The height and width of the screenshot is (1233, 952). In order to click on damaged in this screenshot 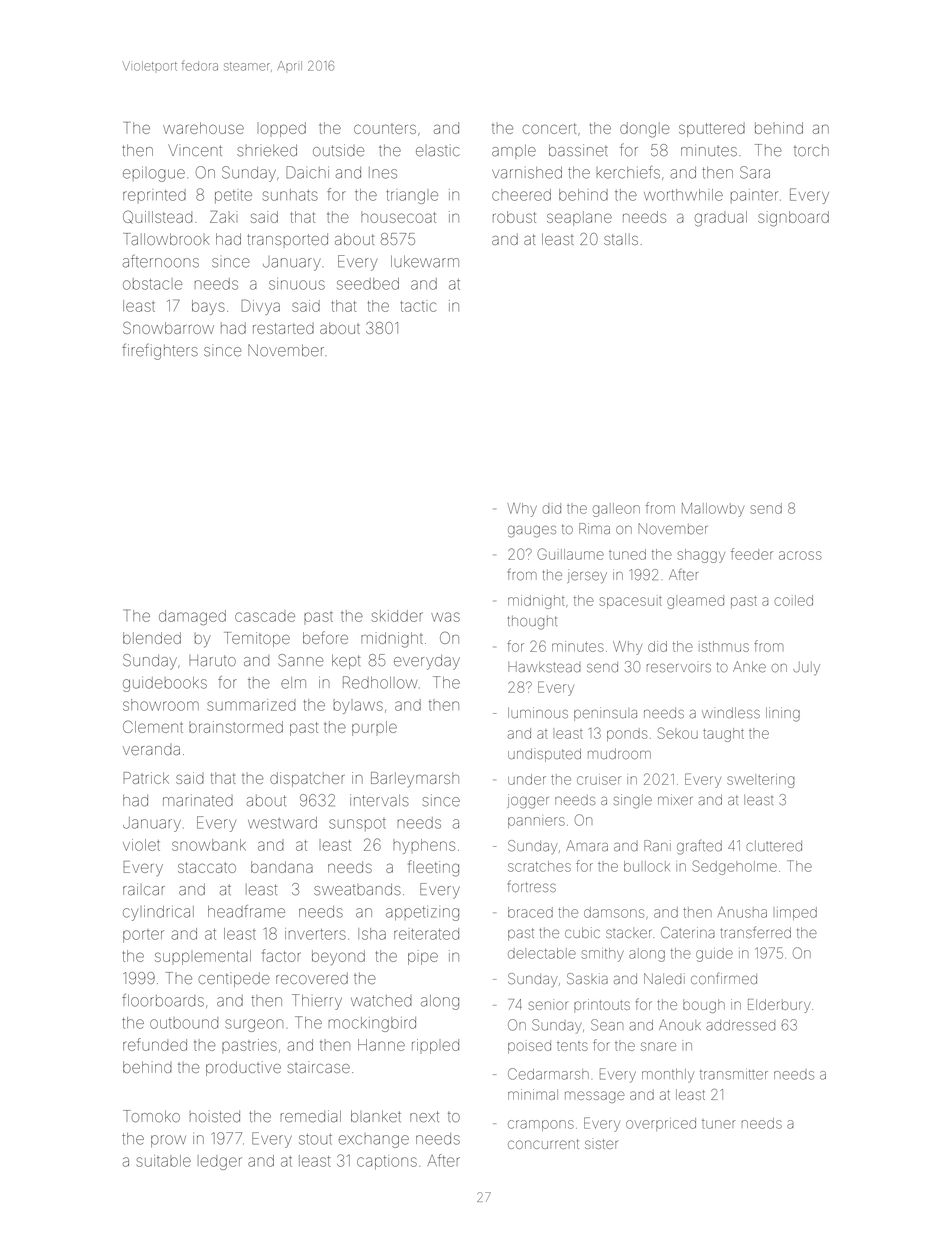, I will do `click(192, 617)`.
